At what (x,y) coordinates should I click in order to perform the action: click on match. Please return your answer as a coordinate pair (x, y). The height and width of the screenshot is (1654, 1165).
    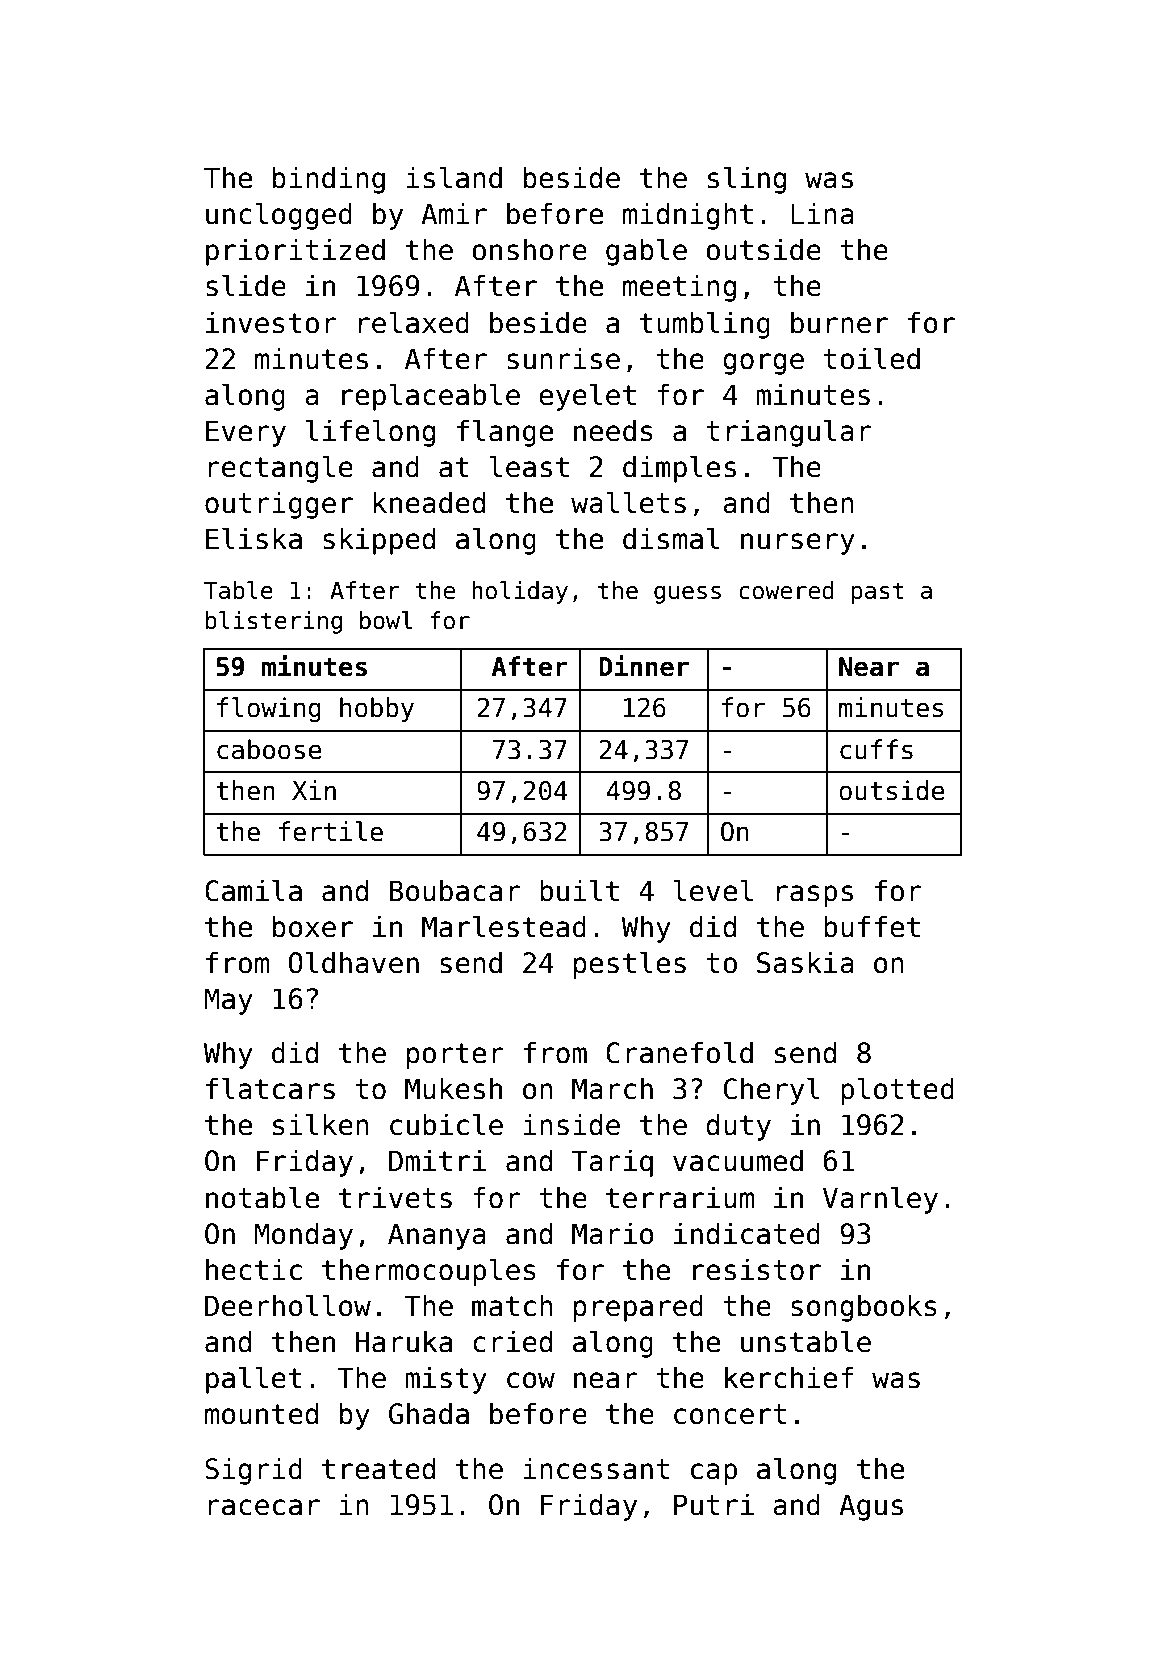
    Looking at the image, I should click on (512, 1305).
